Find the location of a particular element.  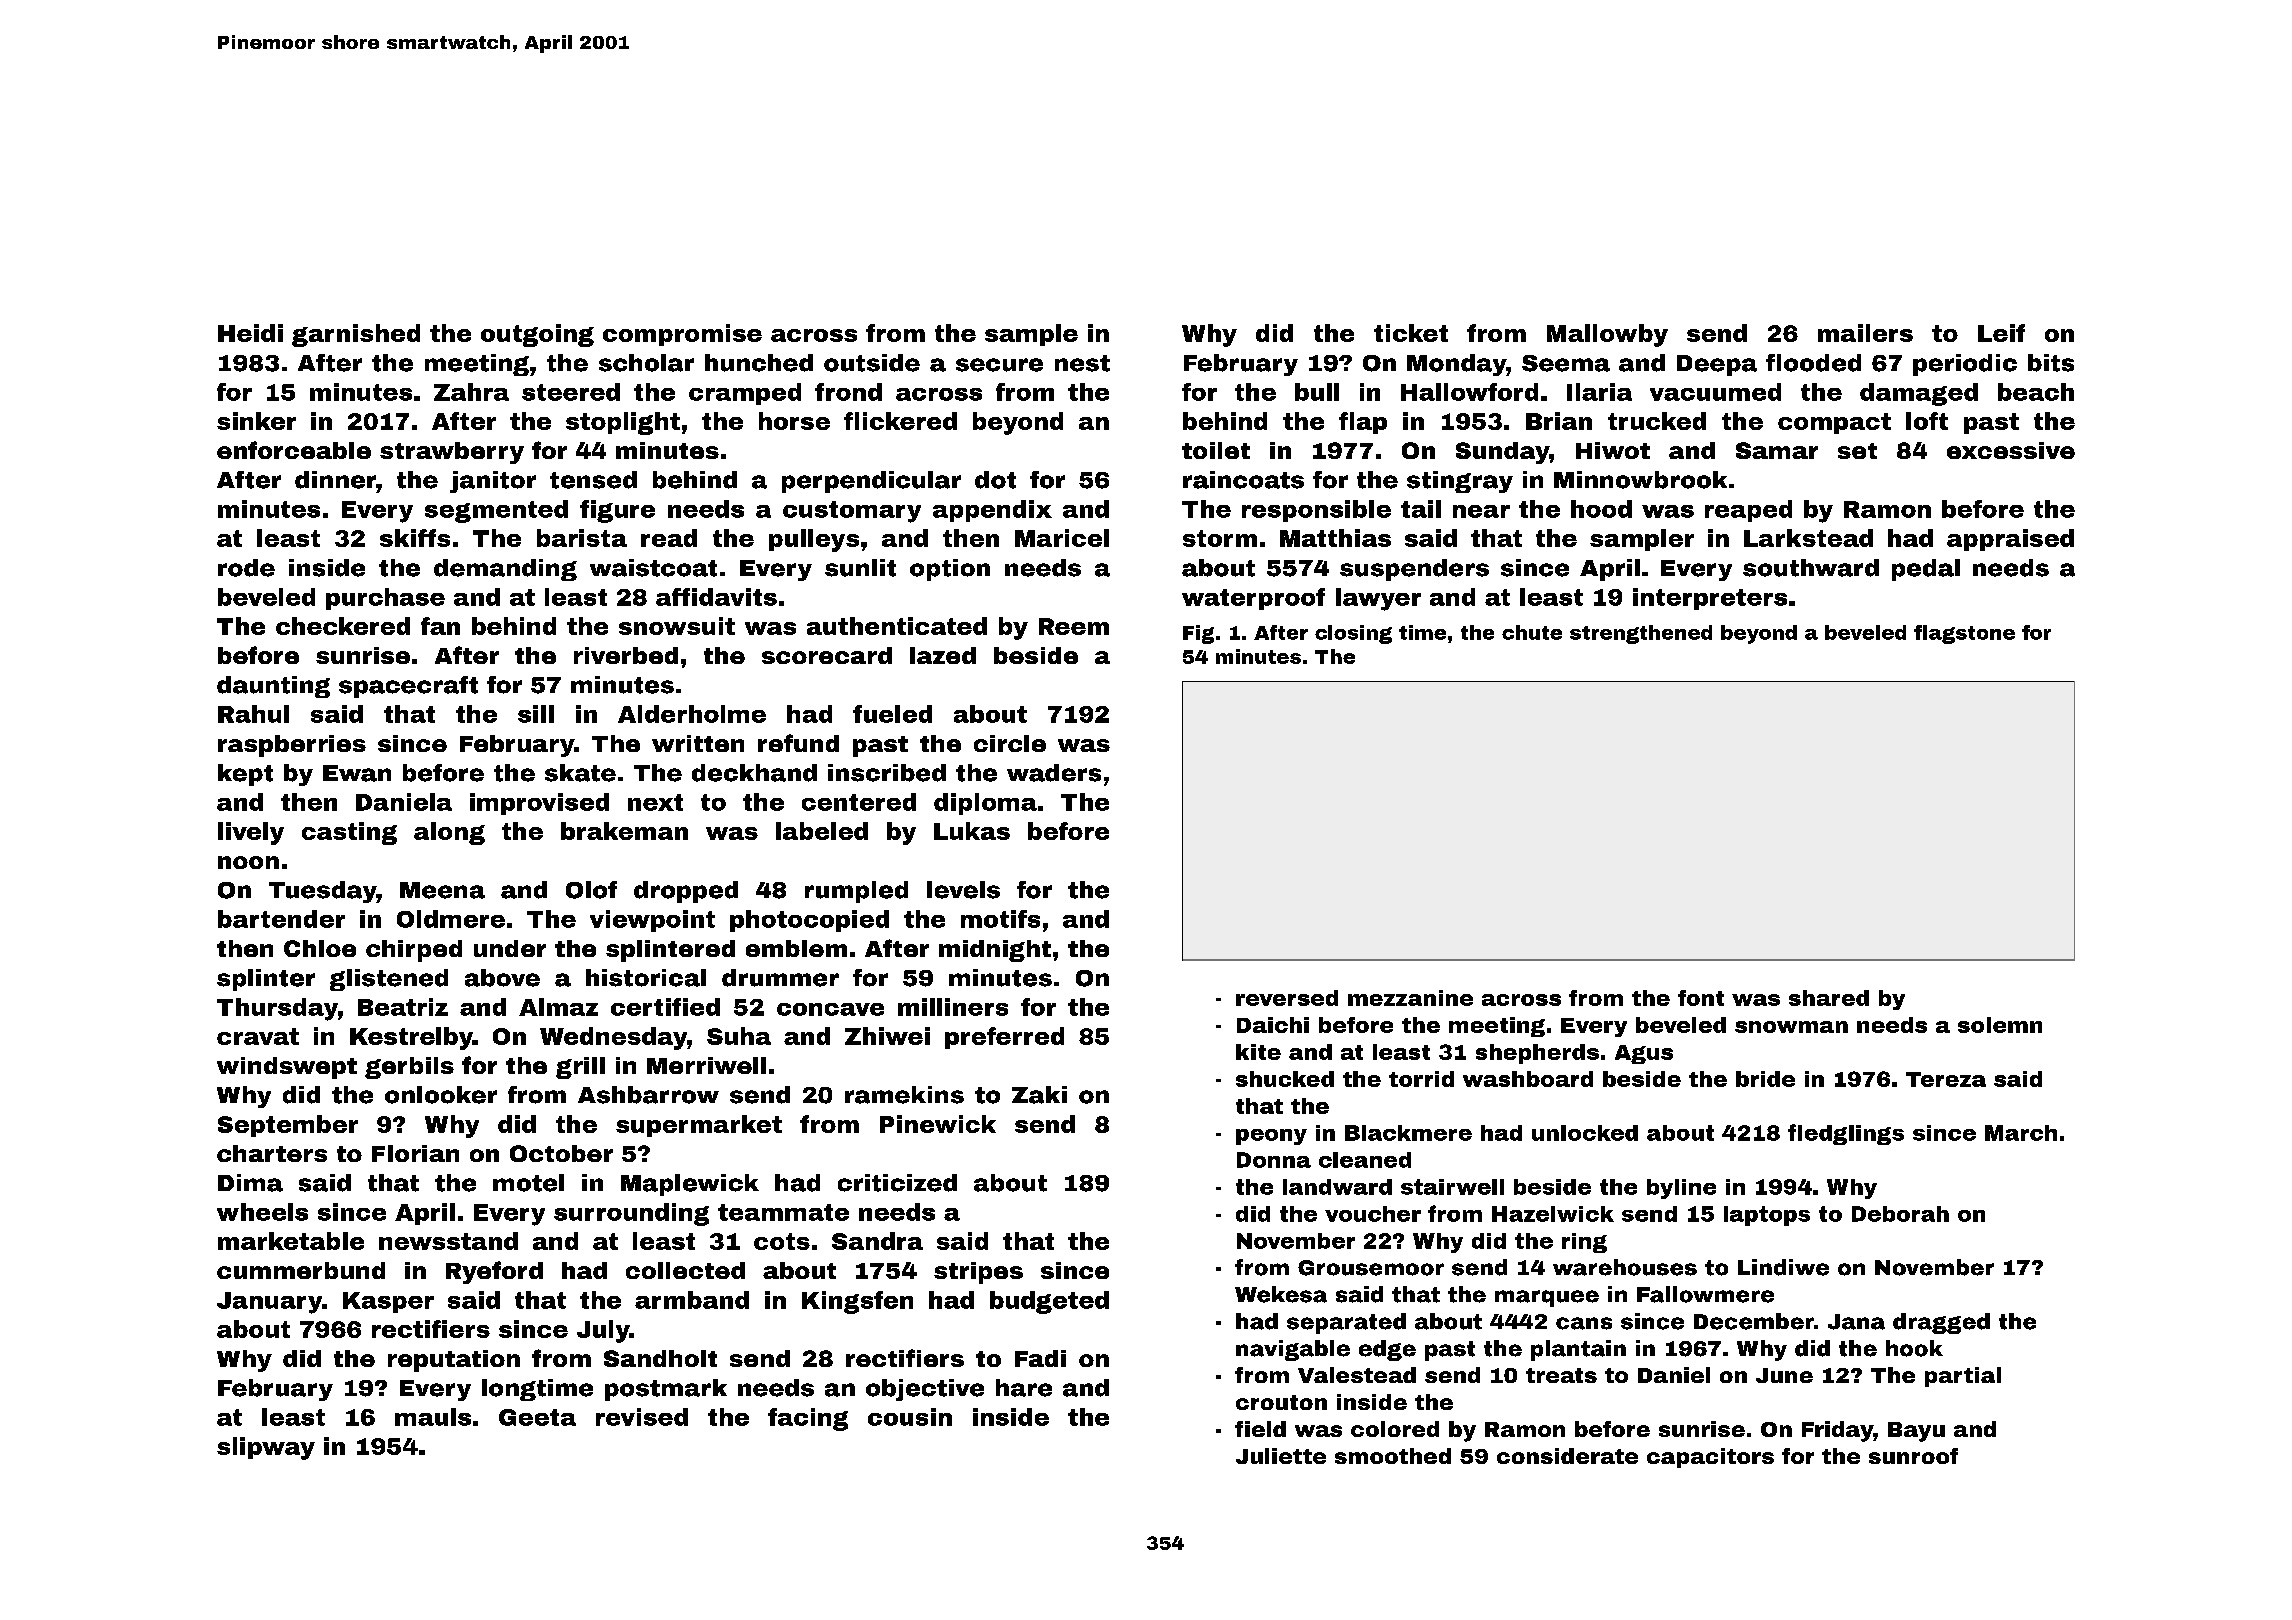

Juliette is located at coordinates (1281, 1456).
